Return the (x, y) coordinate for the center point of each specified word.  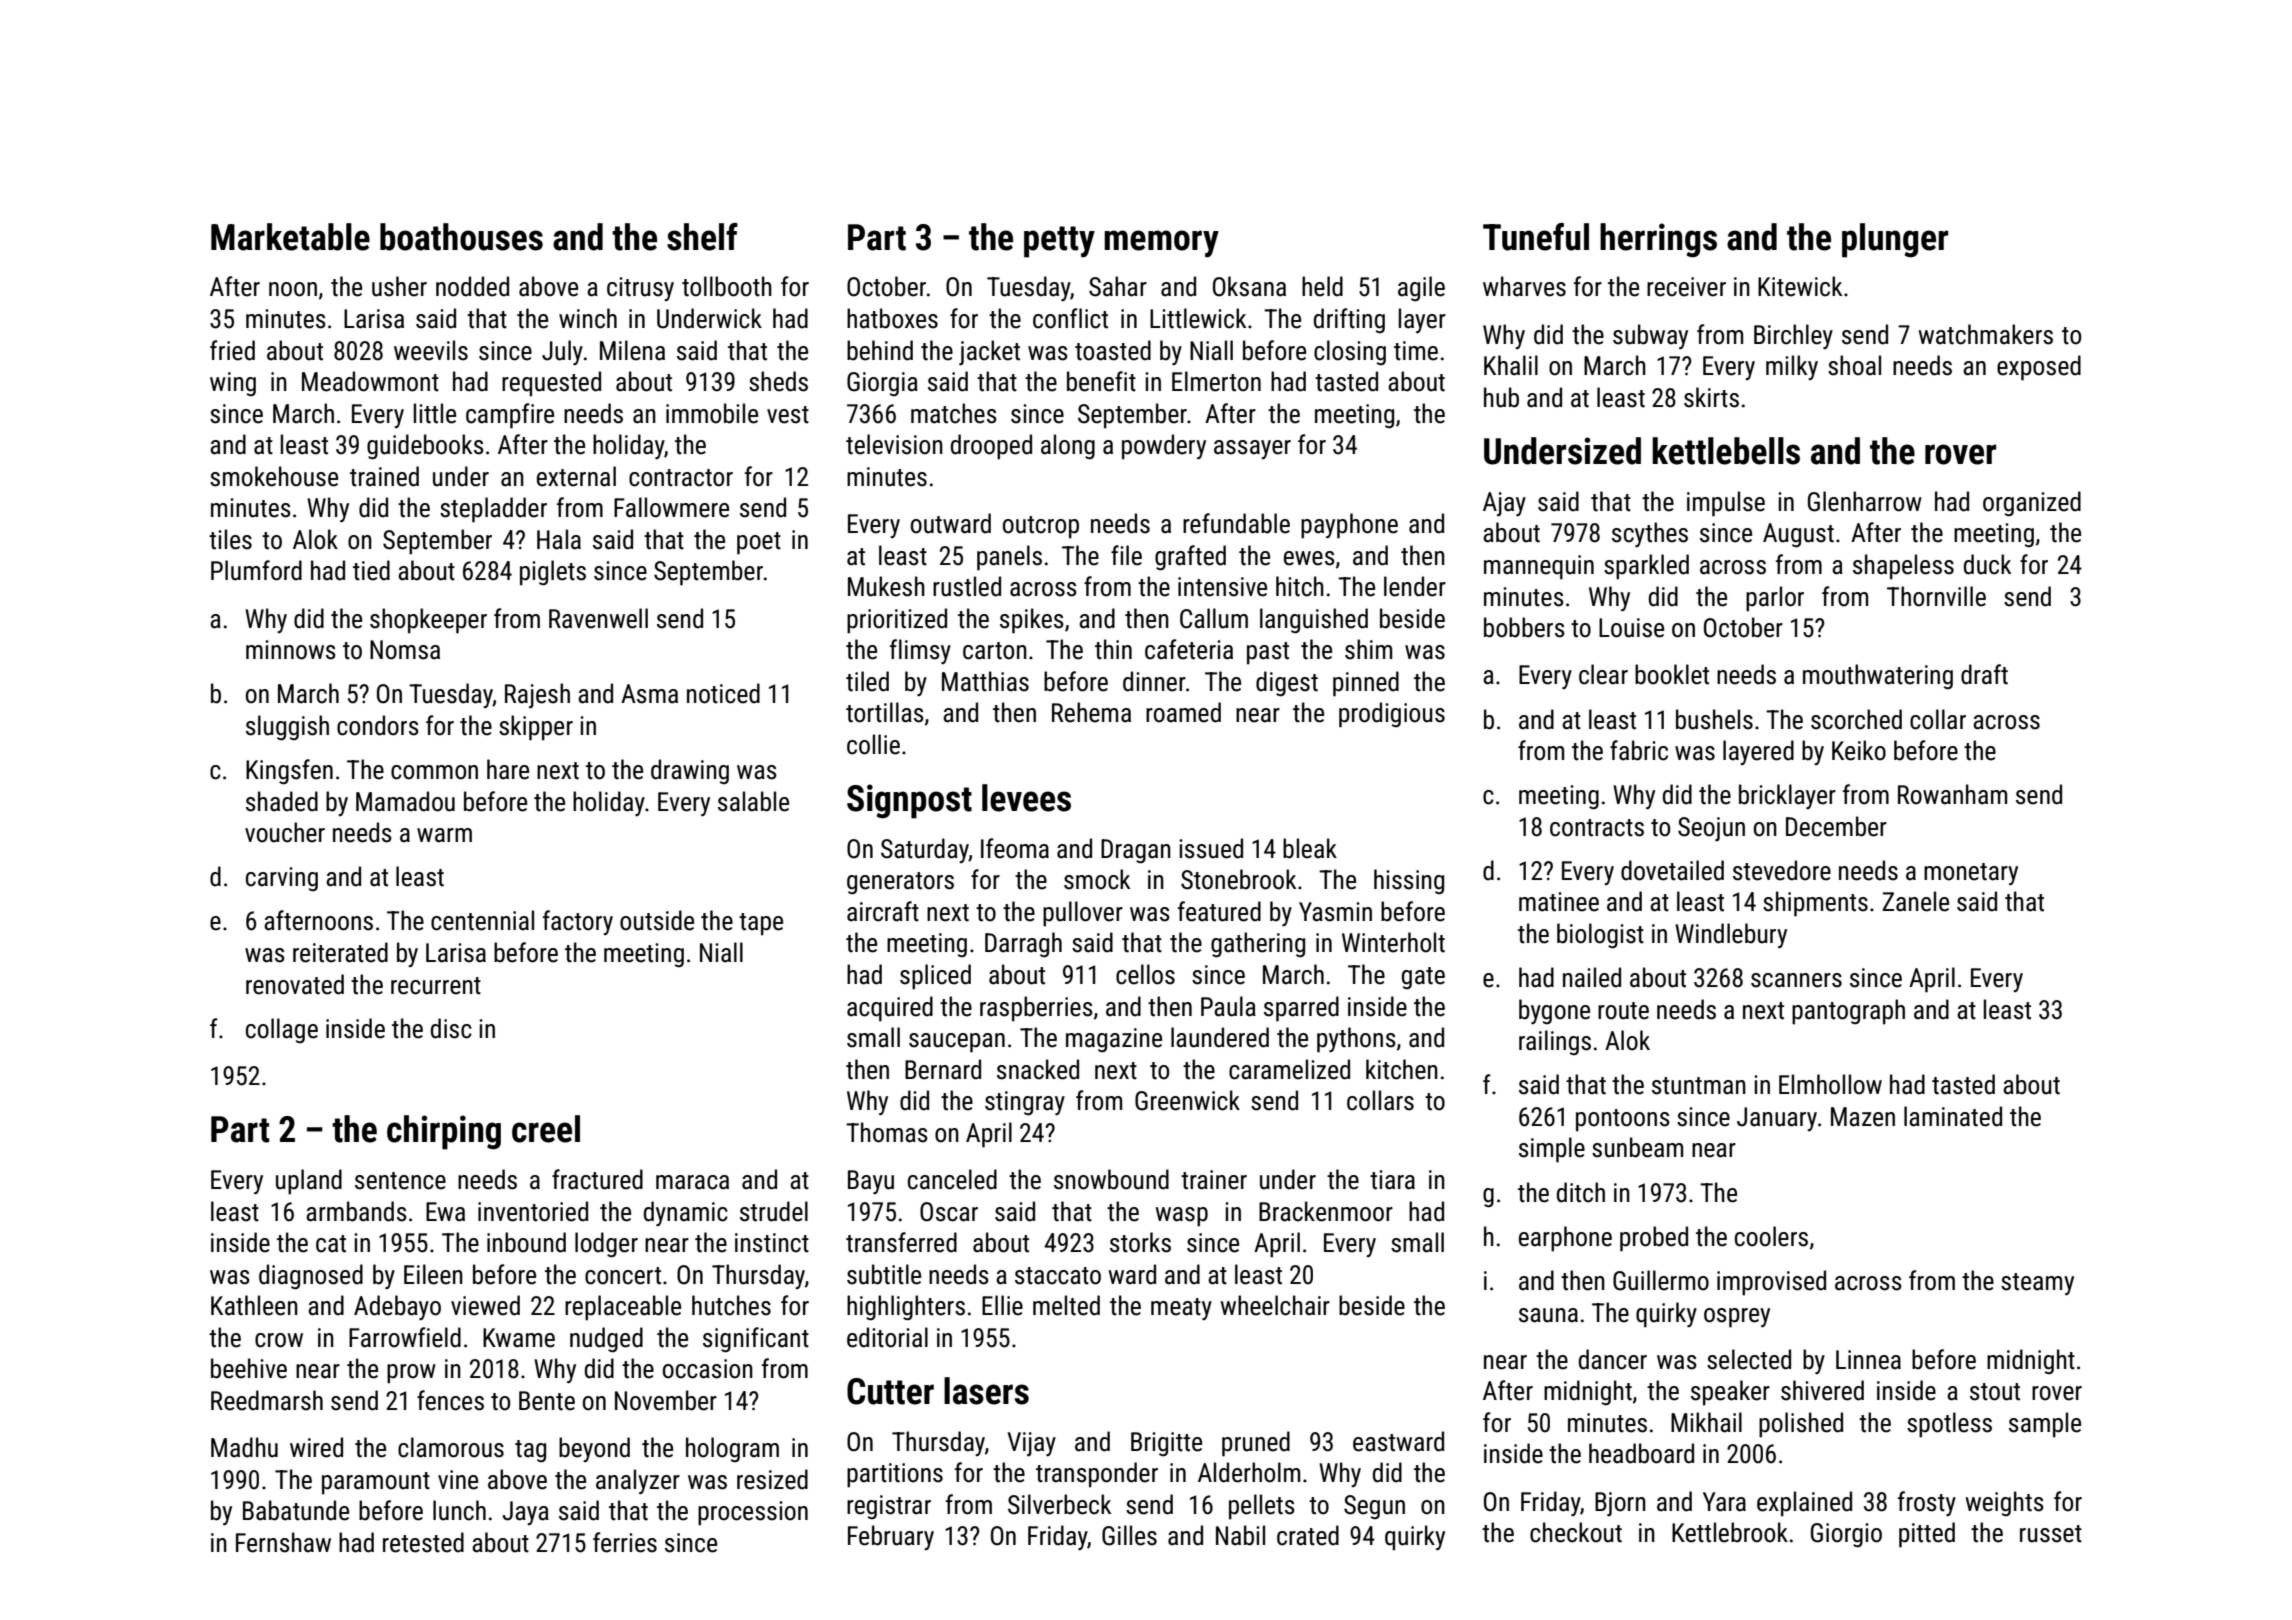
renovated (295, 984)
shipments (1815, 904)
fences (450, 1400)
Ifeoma (1015, 848)
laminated (1953, 1116)
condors (378, 725)
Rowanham (1952, 794)
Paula (1228, 1006)
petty (1059, 242)
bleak (1310, 848)
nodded (472, 286)
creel (546, 1129)
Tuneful (1536, 237)
